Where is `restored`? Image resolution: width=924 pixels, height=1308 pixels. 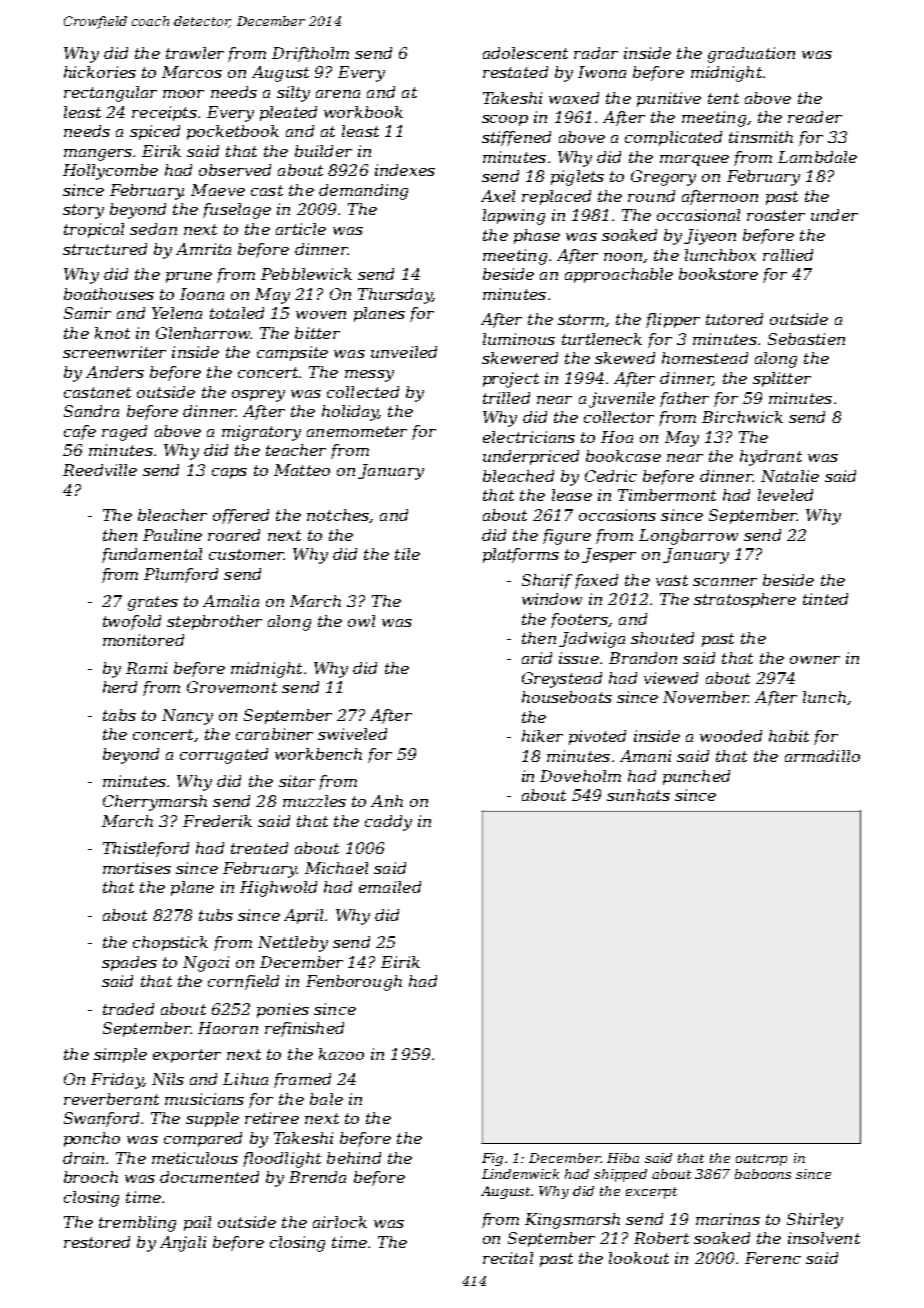
restored is located at coordinates (97, 1242).
